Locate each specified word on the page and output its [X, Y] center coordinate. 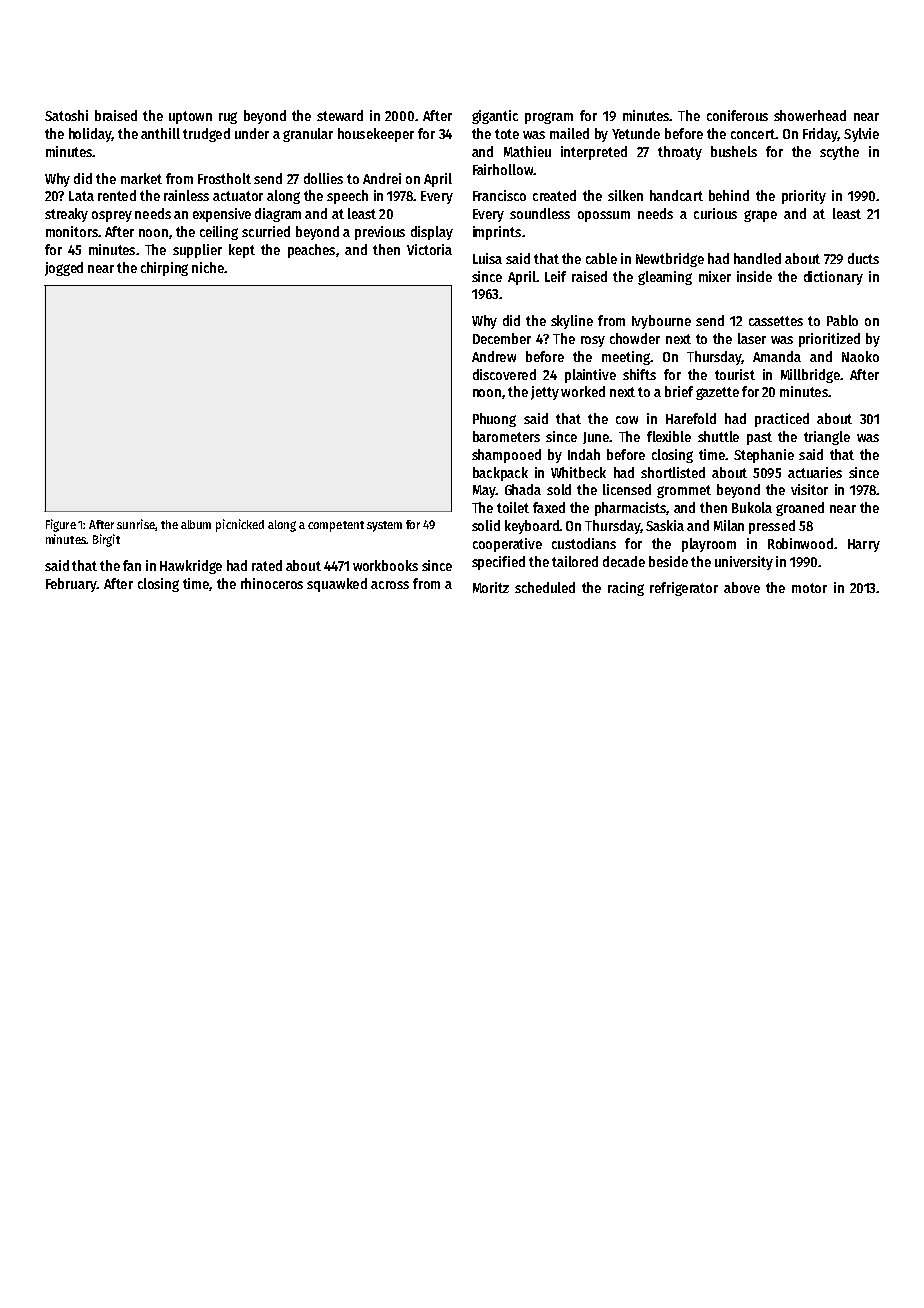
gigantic [495, 117]
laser [752, 338]
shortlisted [673, 472]
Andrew [494, 356]
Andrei [382, 178]
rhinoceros [272, 583]
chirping [164, 269]
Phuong [494, 420]
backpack [500, 474]
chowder [635, 338]
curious [715, 213]
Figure [61, 525]
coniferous [737, 115]
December [502, 338]
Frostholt [224, 178]
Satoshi [66, 115]
